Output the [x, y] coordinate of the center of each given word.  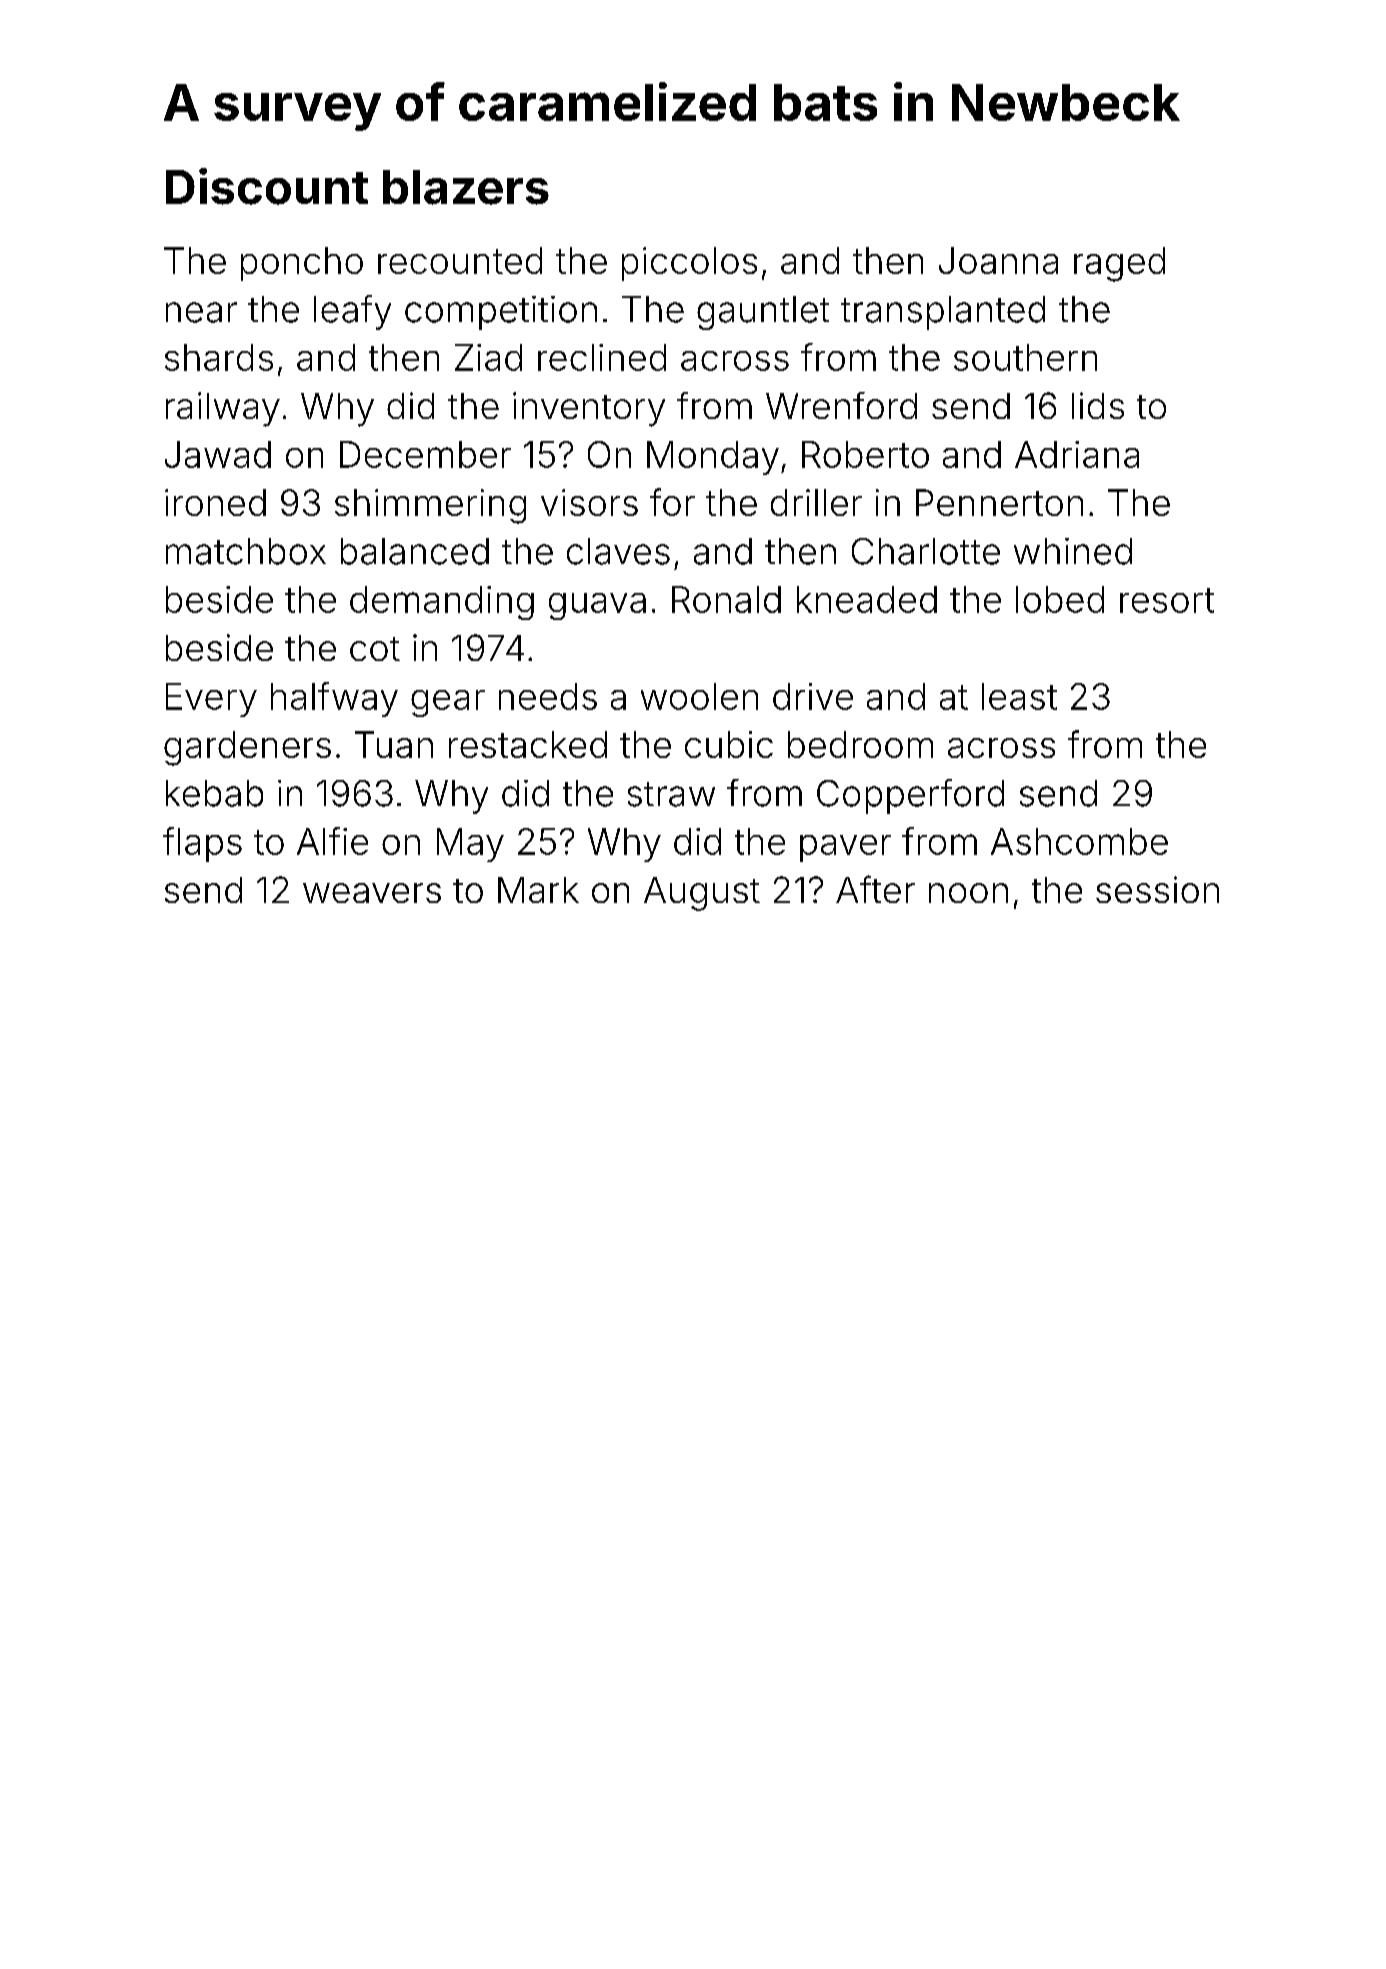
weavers [372, 893]
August [702, 894]
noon [968, 893]
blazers [466, 187]
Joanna [998, 260]
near [201, 312]
